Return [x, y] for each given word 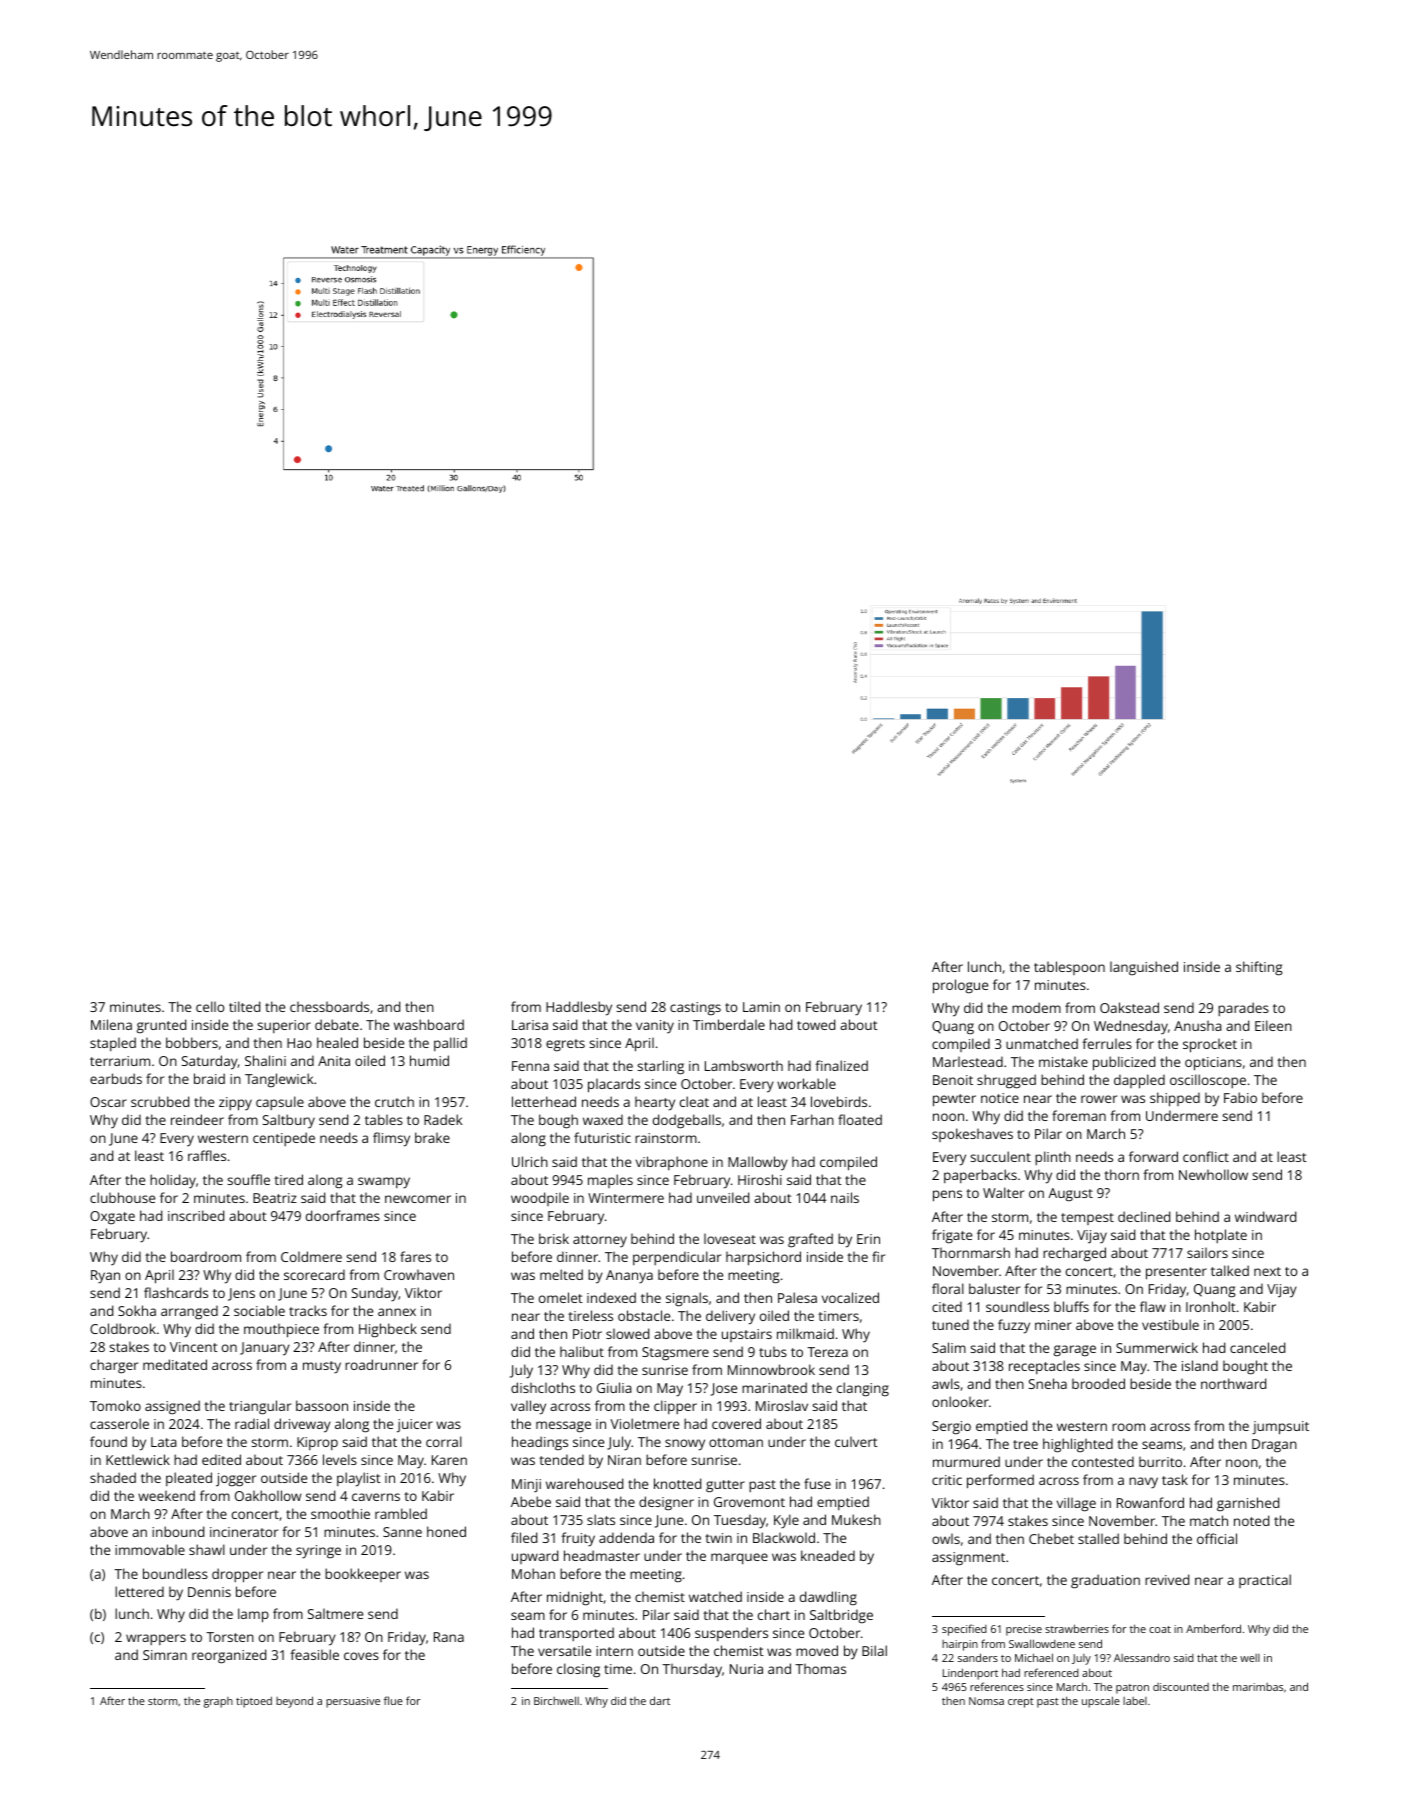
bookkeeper [363, 1575]
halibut [582, 1351]
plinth [1053, 1158]
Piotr [587, 1334]
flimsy [391, 1139]
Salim [949, 1347]
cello [210, 1006]
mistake [1063, 1062]
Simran [165, 1655]
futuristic [602, 1137]
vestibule [1170, 1324]
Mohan [533, 1573]
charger [114, 1366]
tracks [308, 1310]
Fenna [530, 1066]
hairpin [960, 1645]
